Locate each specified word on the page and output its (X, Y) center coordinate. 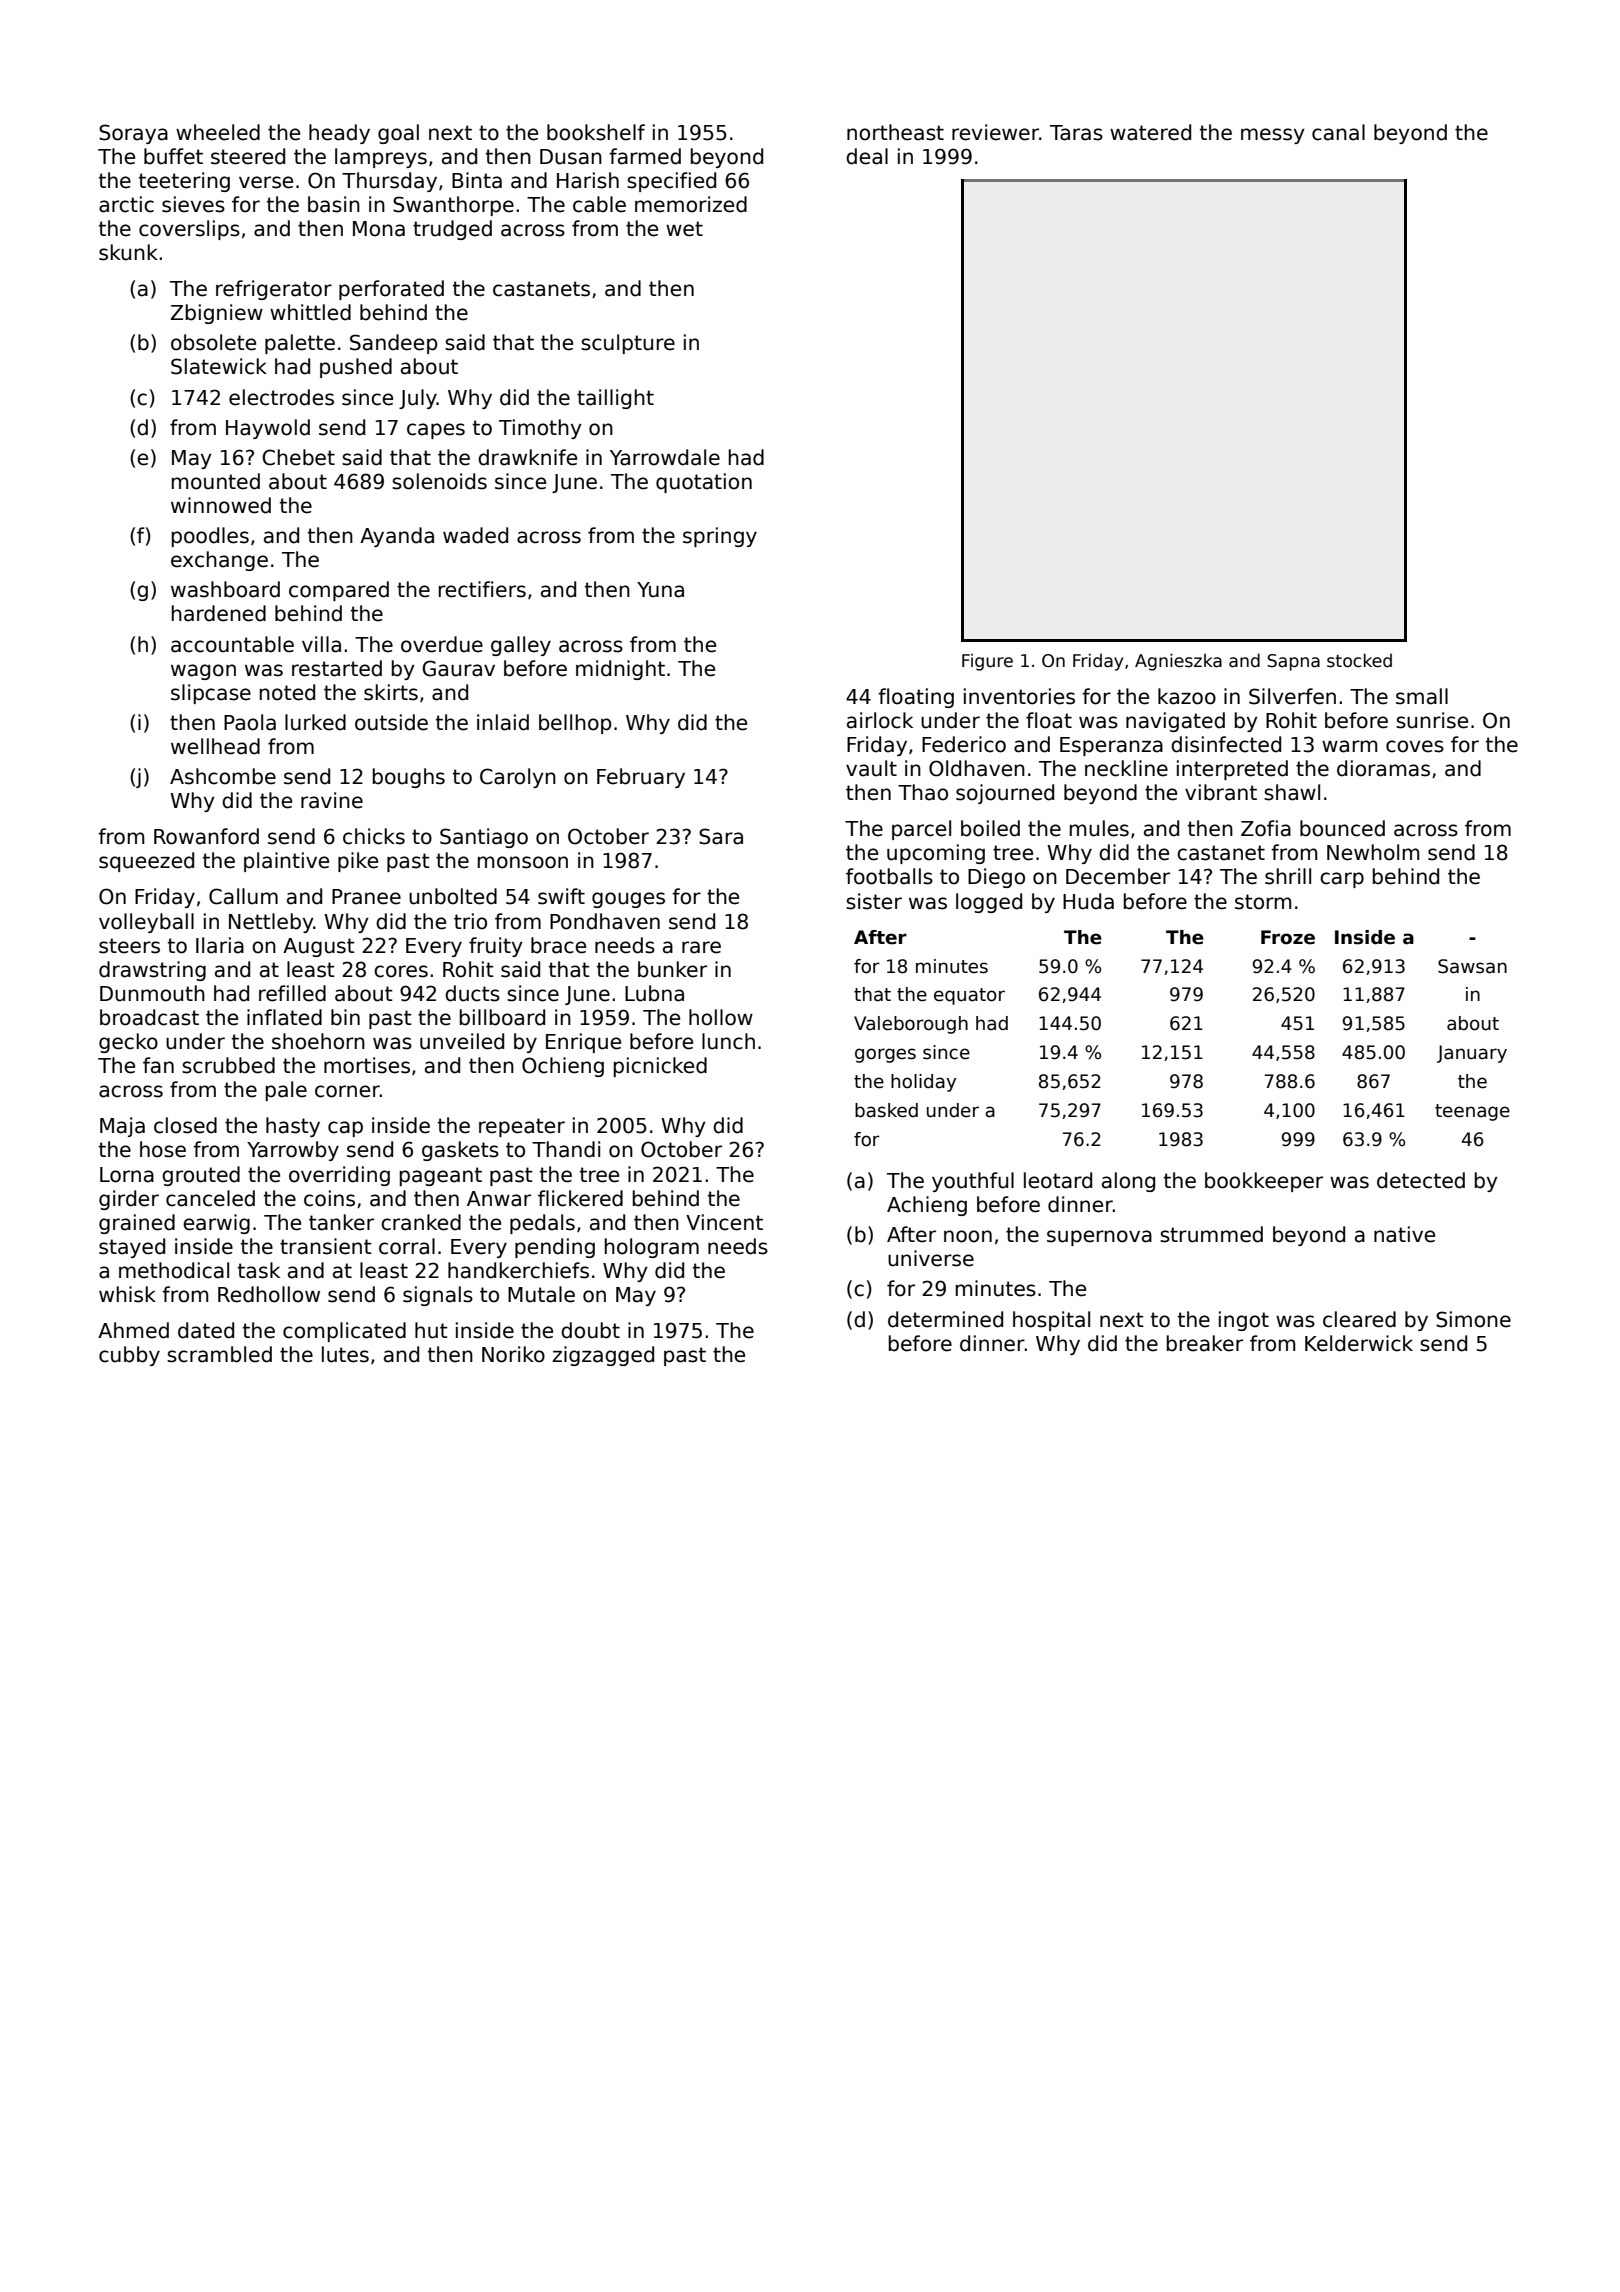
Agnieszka (1178, 662)
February (641, 778)
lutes (345, 1354)
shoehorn (318, 1041)
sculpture (628, 344)
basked (886, 1110)
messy (1273, 136)
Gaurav (458, 668)
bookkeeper (1264, 1182)
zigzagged (603, 1356)
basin (334, 204)
